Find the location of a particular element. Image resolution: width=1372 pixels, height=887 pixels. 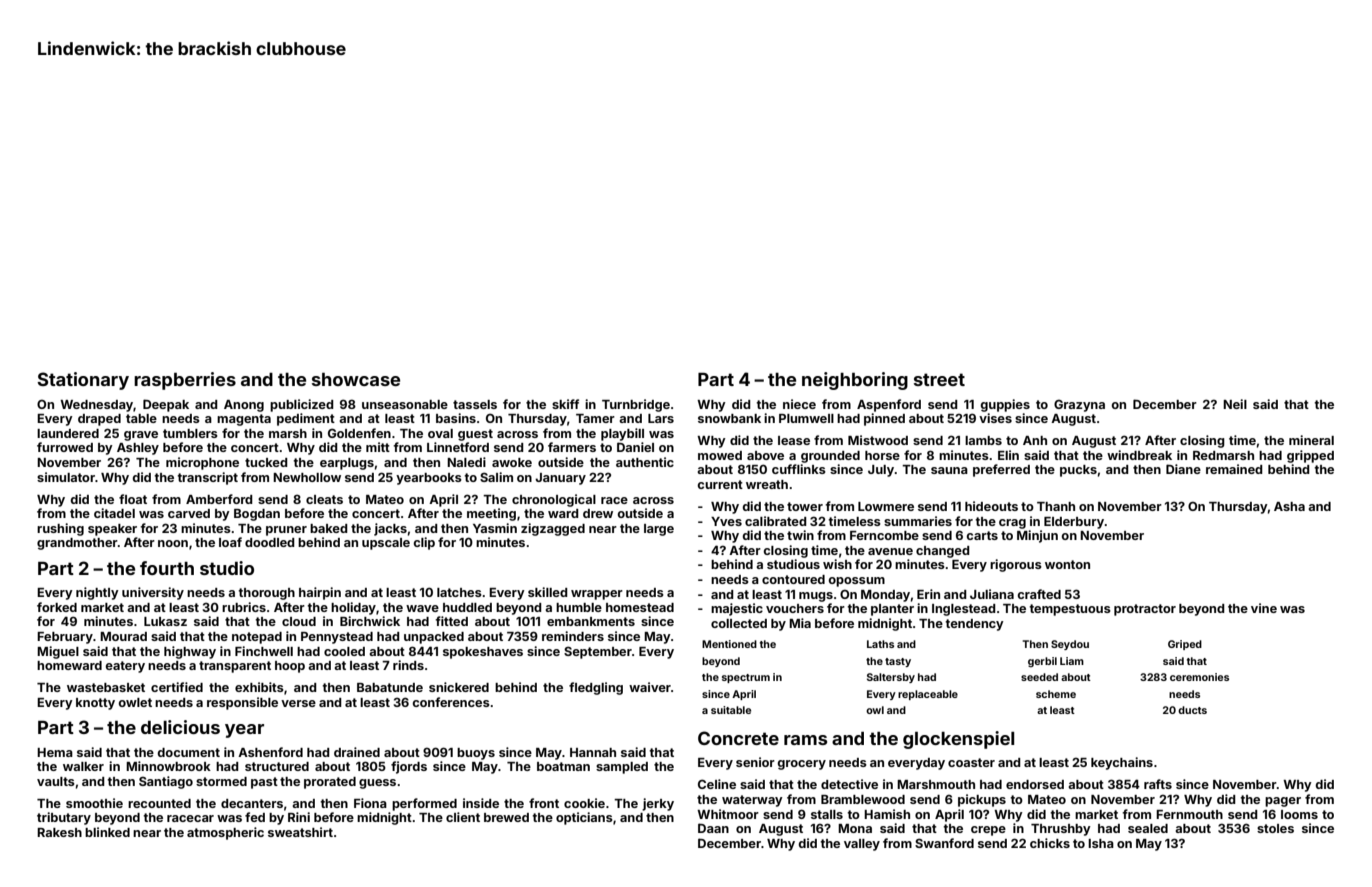

neighboring is located at coordinates (855, 381).
